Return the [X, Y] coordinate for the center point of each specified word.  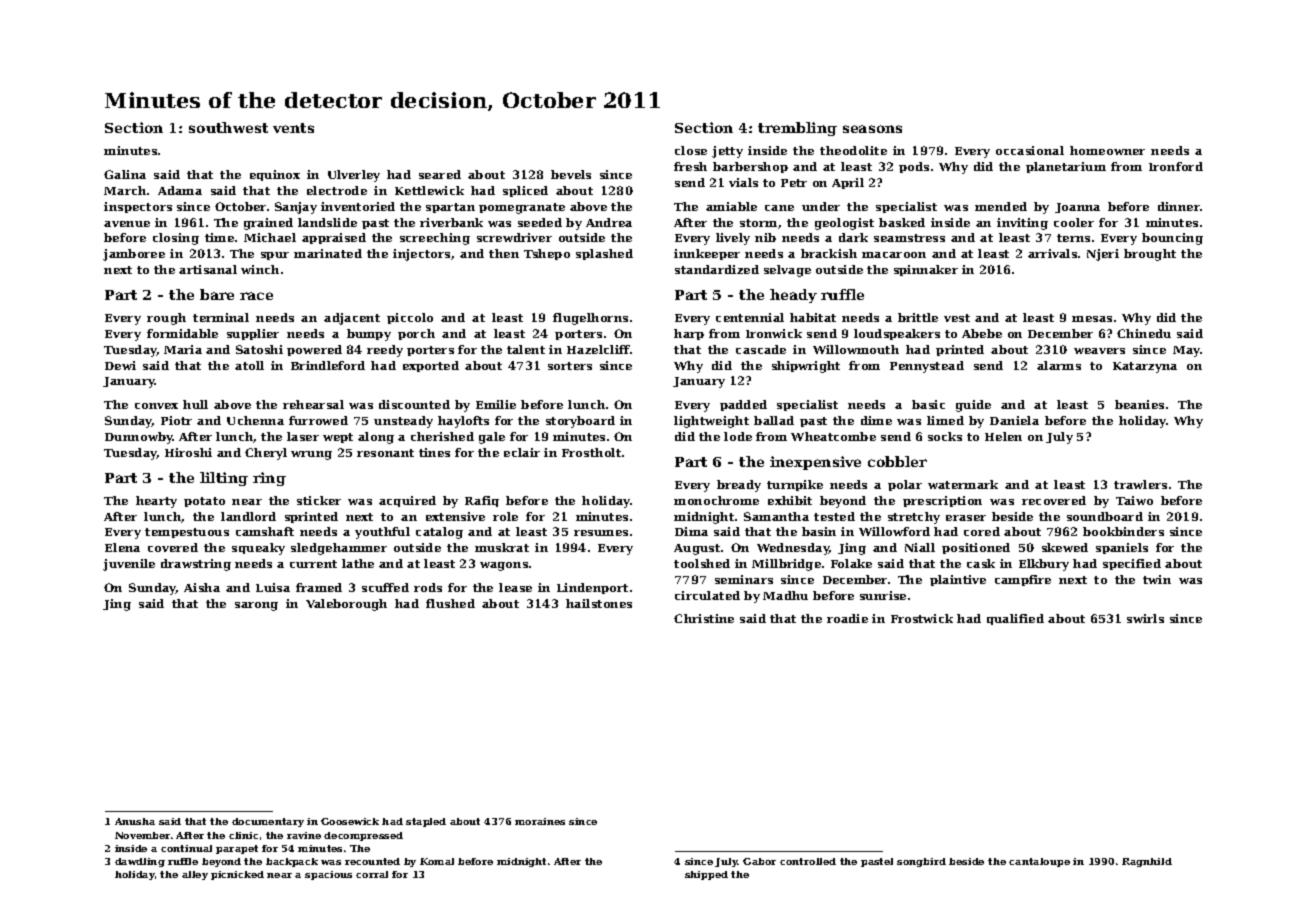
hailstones [599, 603]
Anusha [135, 821]
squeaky [258, 549]
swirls [1145, 618]
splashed [604, 254]
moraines [540, 821]
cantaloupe [1039, 862]
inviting [1022, 224]
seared [440, 174]
